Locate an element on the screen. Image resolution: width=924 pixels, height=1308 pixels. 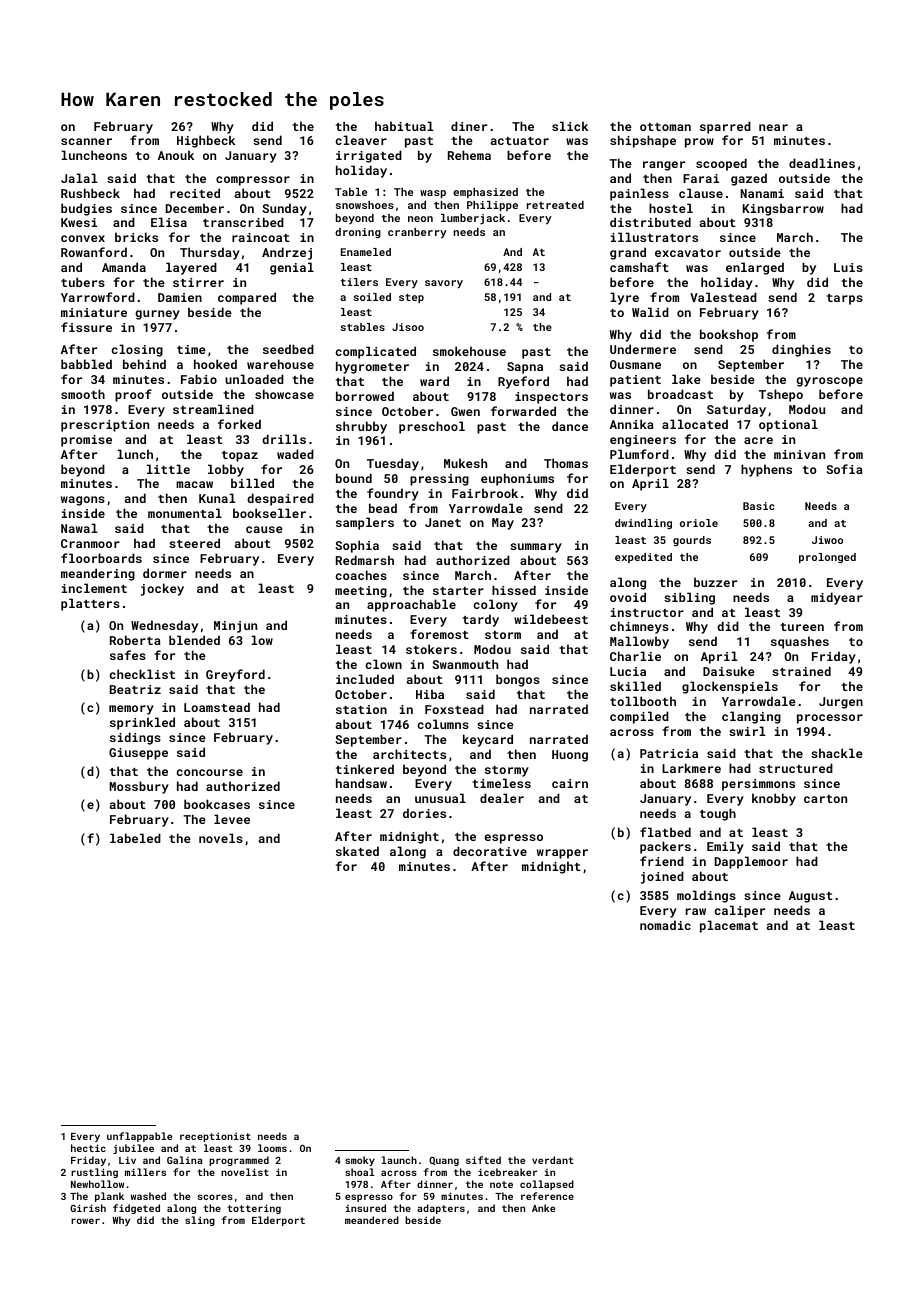
euphoniums is located at coordinates (517, 479).
